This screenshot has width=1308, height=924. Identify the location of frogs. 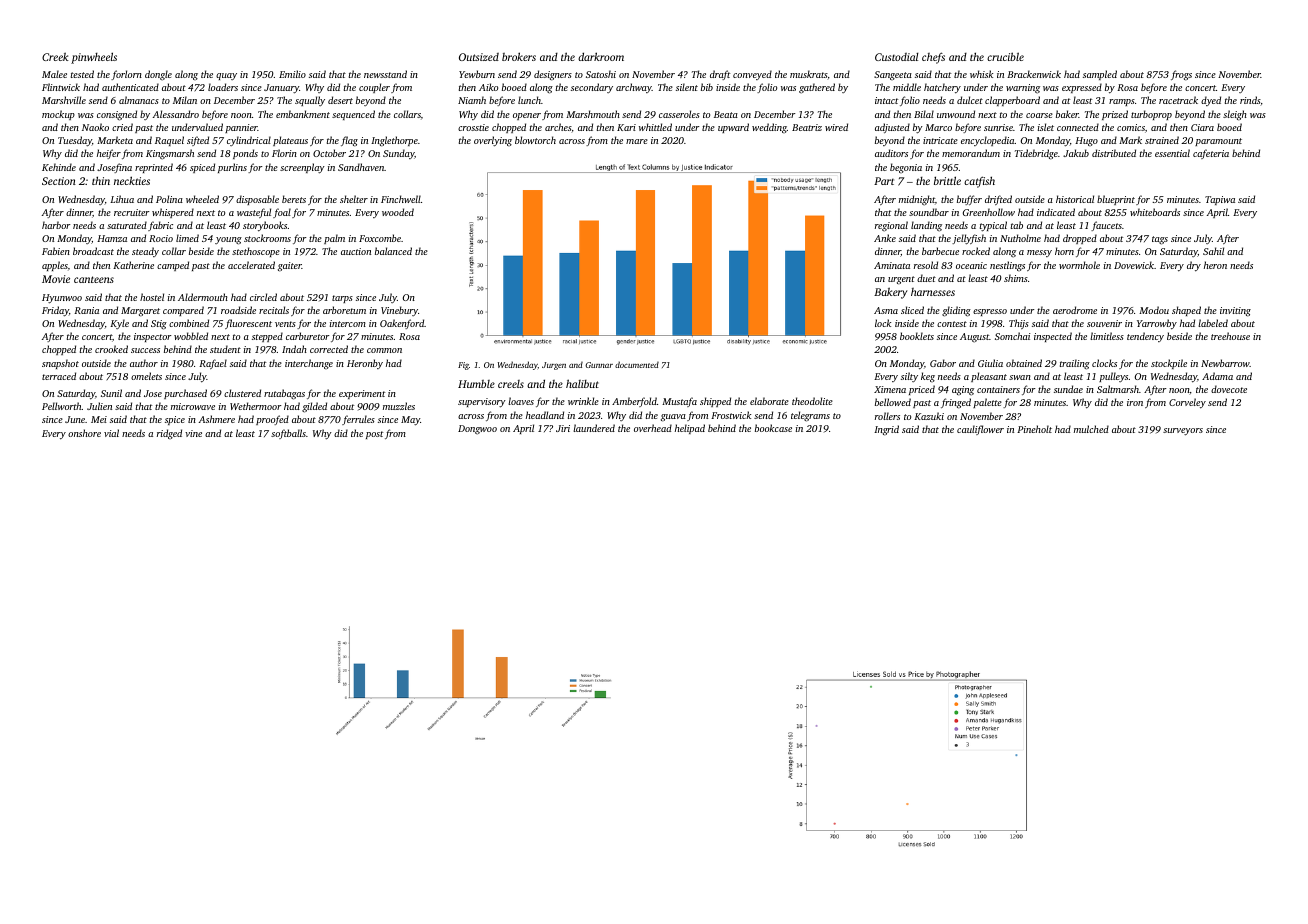
(1181, 75).
